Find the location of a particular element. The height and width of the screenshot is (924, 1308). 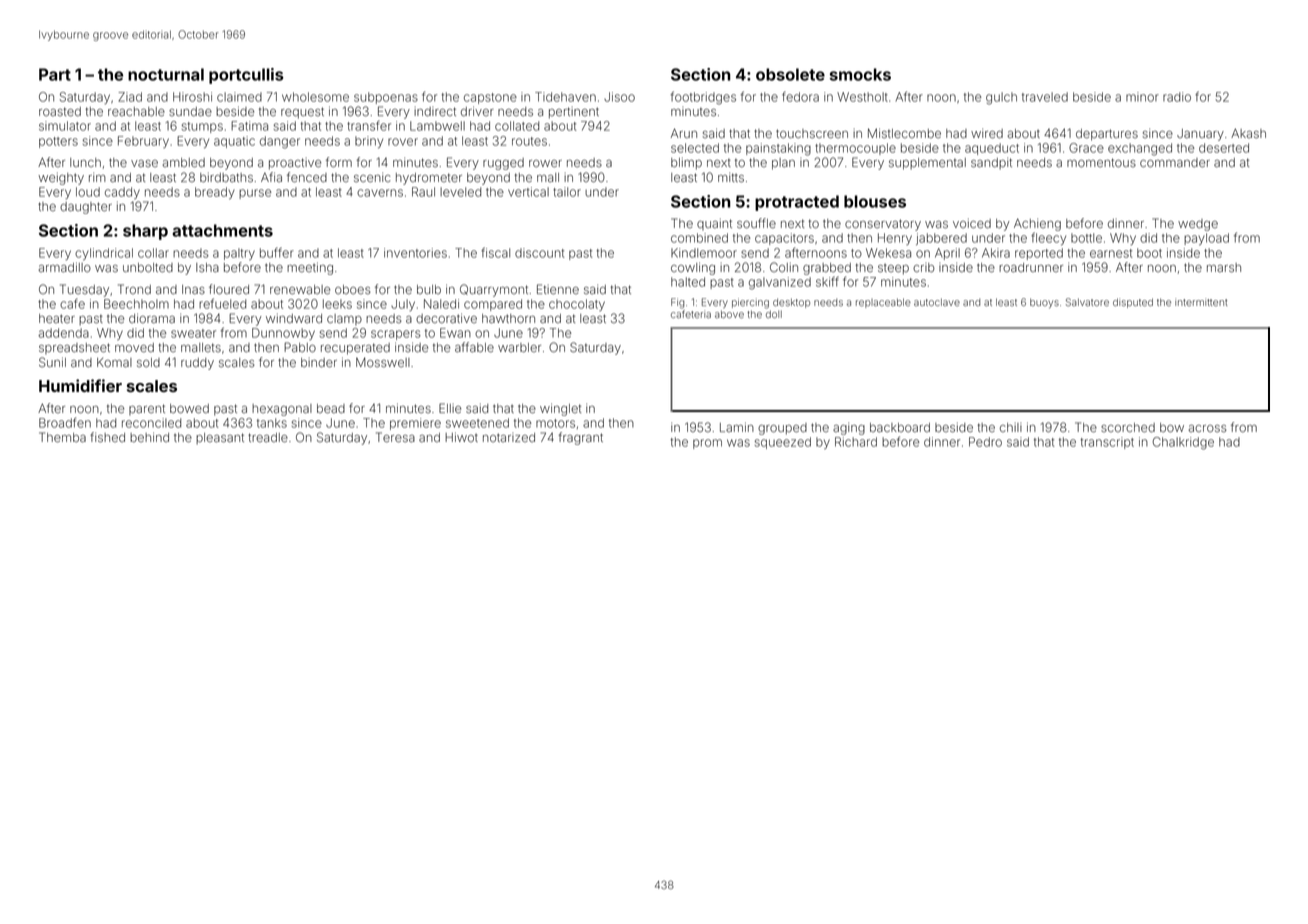

Pedro is located at coordinates (985, 442).
